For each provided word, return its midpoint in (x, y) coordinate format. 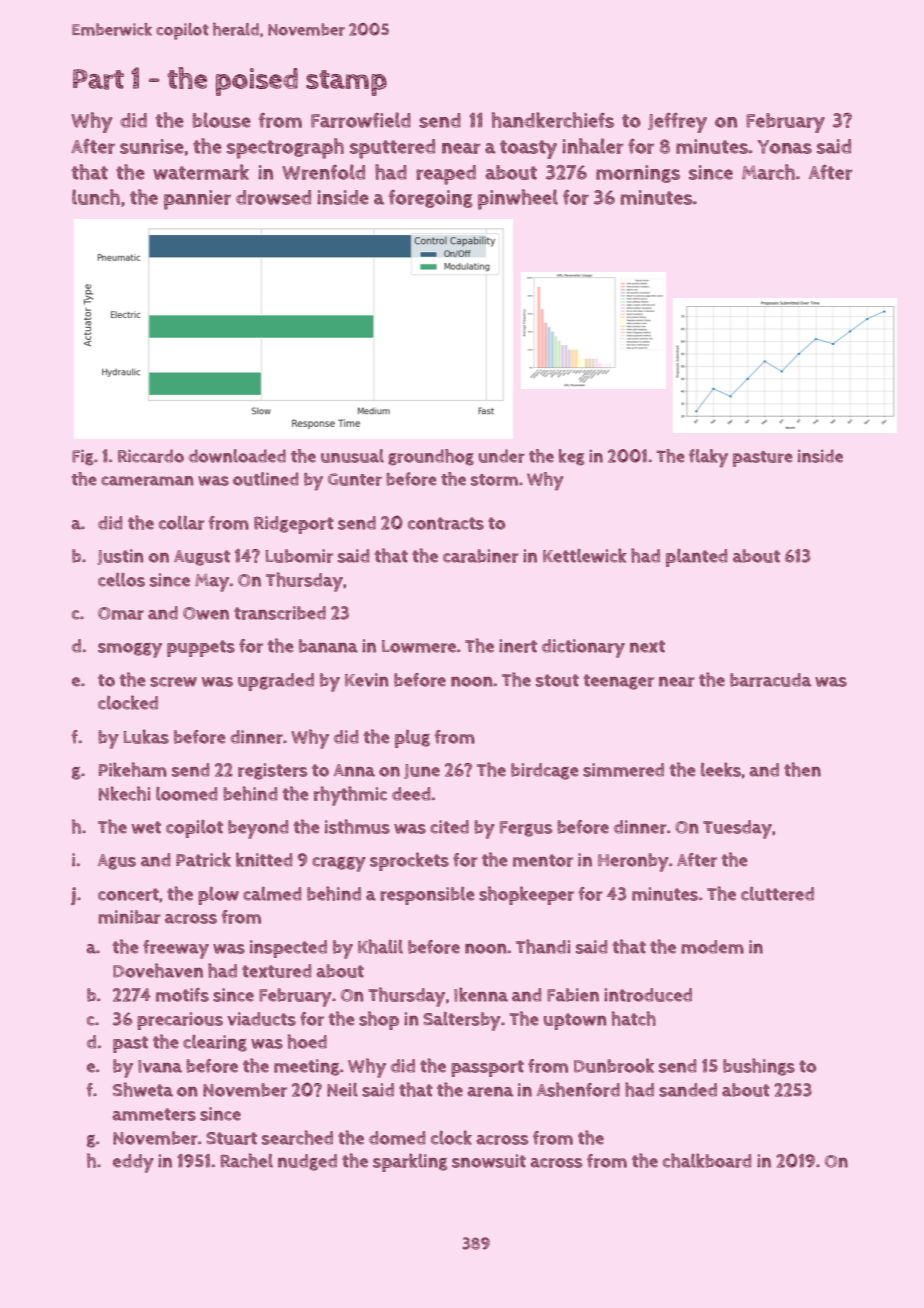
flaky (708, 458)
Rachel (247, 1160)
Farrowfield (361, 120)
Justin (121, 557)
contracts (446, 523)
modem (712, 947)
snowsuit (489, 1161)
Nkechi (125, 793)
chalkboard (707, 1160)
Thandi (543, 946)
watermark (201, 172)
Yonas (784, 147)
